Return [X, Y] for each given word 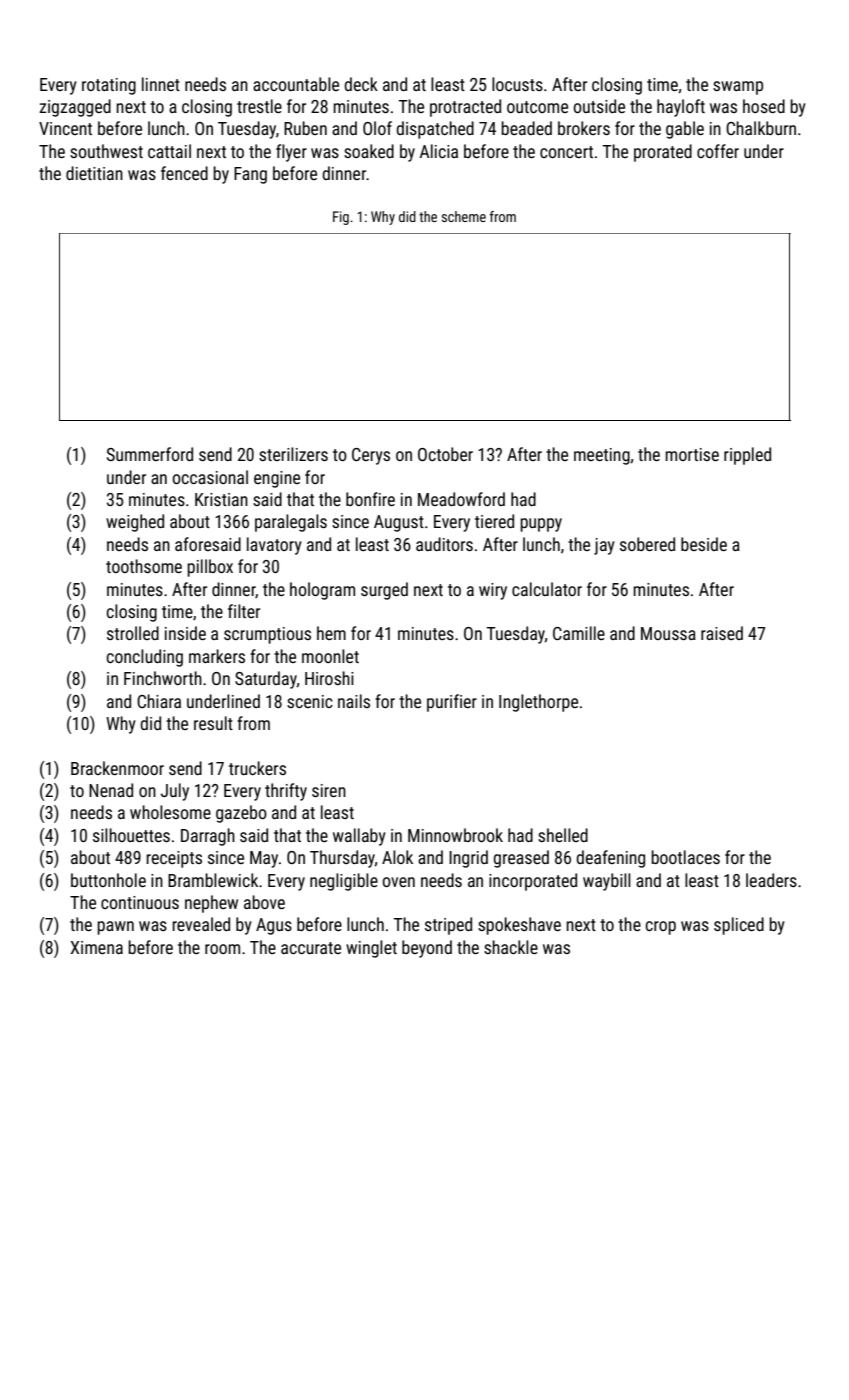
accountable [296, 84]
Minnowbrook [455, 835]
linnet [161, 84]
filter [244, 611]
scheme [464, 216]
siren [329, 790]
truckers [257, 768]
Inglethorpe [538, 703]
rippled [747, 456]
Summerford [150, 454]
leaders [771, 880]
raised [722, 633]
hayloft [681, 108]
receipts [174, 859]
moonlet [330, 656]
